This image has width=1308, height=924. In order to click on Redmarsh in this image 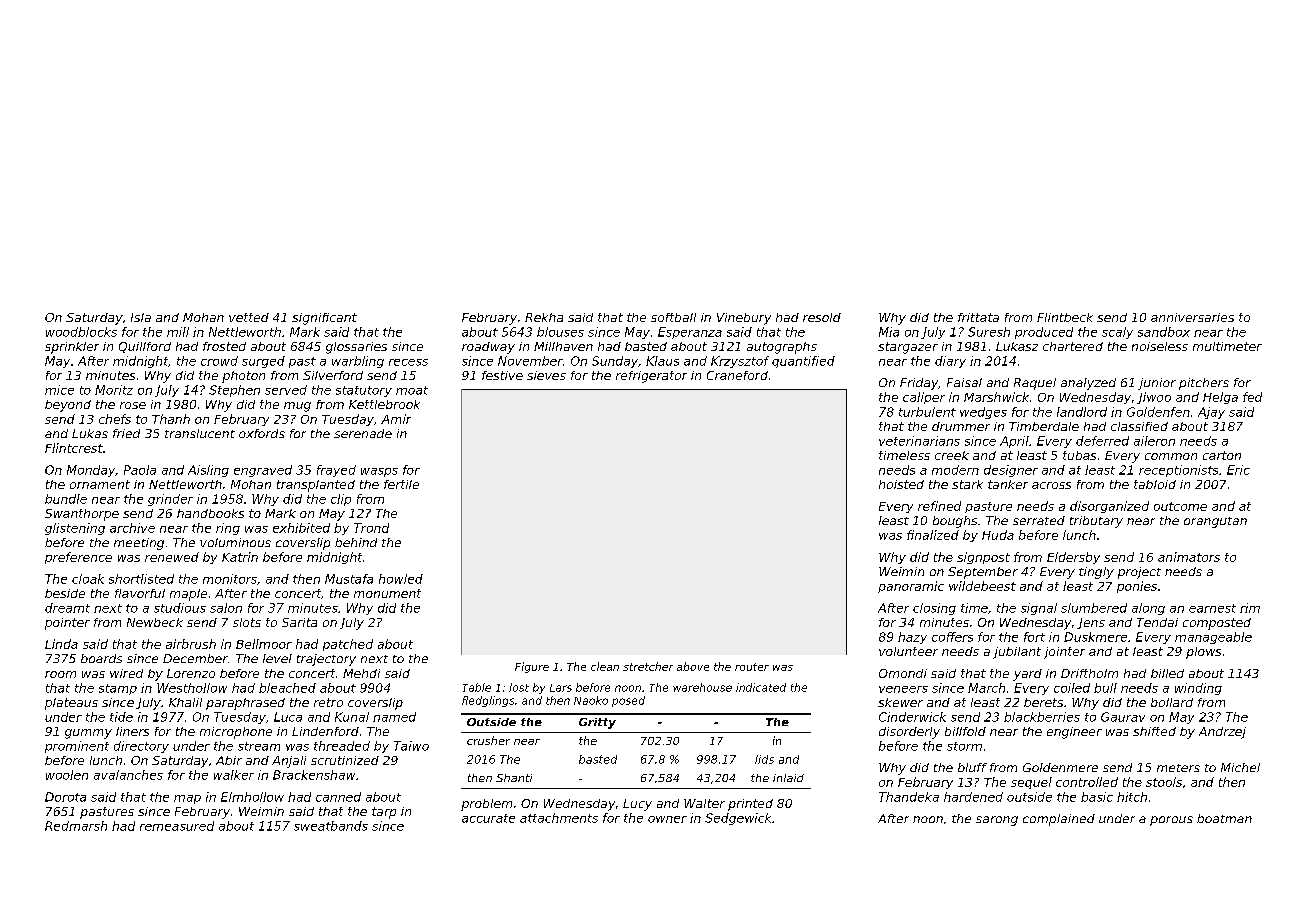, I will do `click(76, 826)`.
